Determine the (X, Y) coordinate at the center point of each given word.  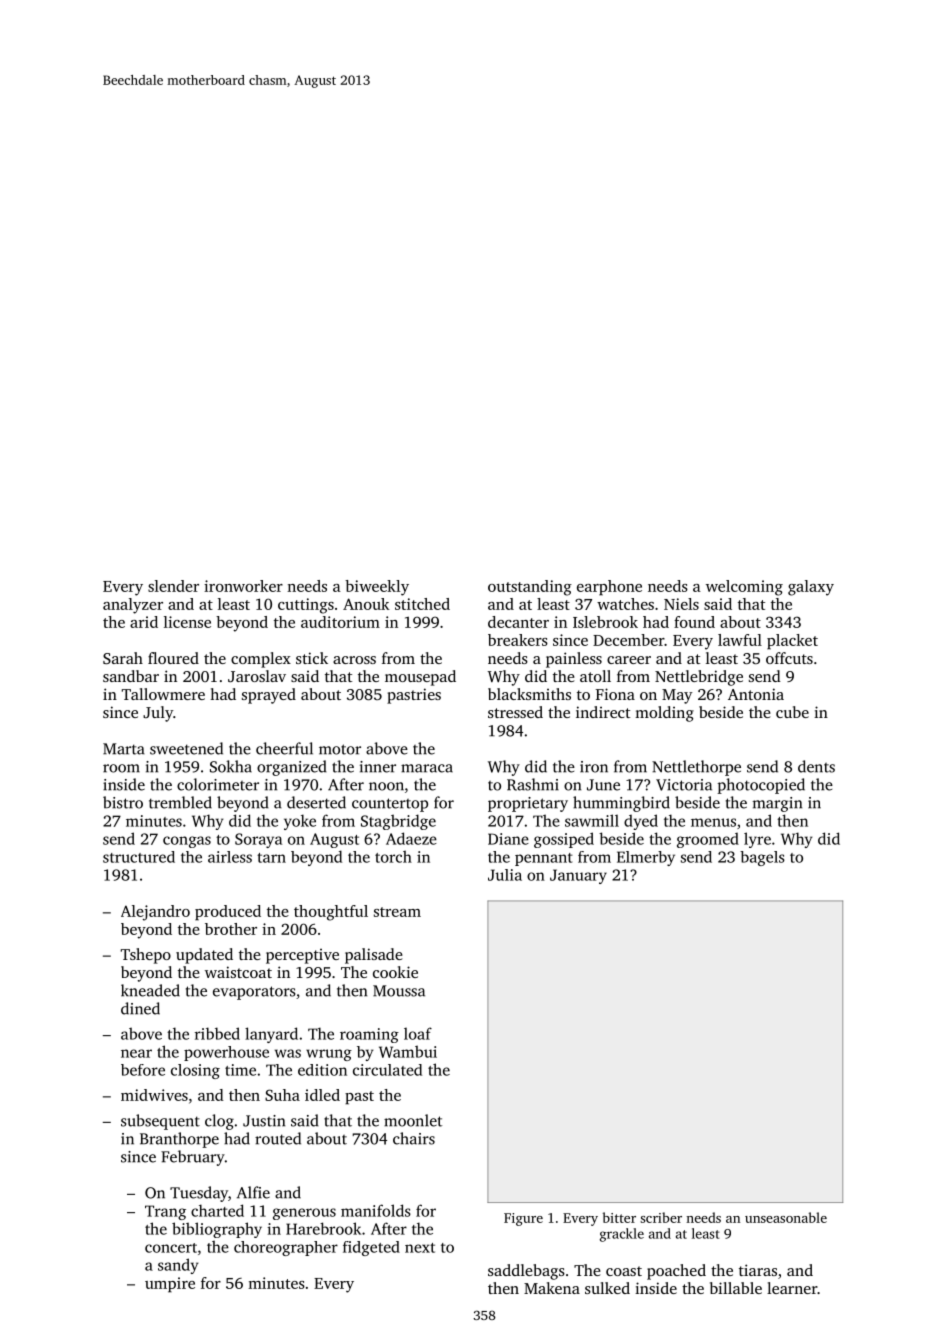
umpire (170, 1285)
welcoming (744, 588)
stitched (422, 604)
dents (816, 766)
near (136, 1053)
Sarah (123, 658)
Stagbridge (398, 822)
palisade (374, 956)
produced (228, 913)
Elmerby (646, 858)
